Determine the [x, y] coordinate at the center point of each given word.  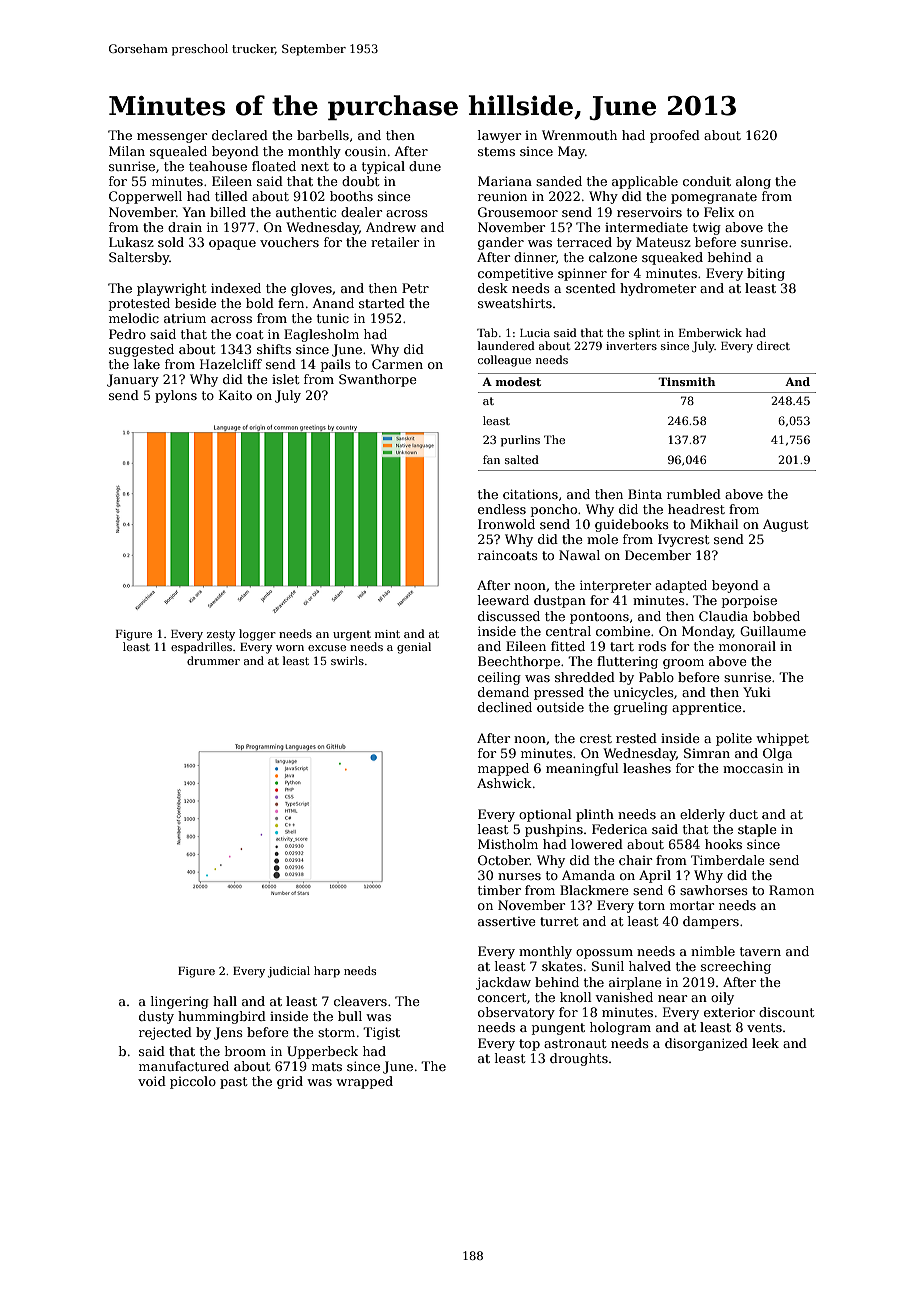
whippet [782, 739]
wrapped [364, 1082]
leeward [503, 600]
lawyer [499, 136]
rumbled [694, 494]
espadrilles [201, 648]
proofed [675, 136]
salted [522, 459]
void [152, 1081]
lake [147, 364]
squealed [178, 152]
